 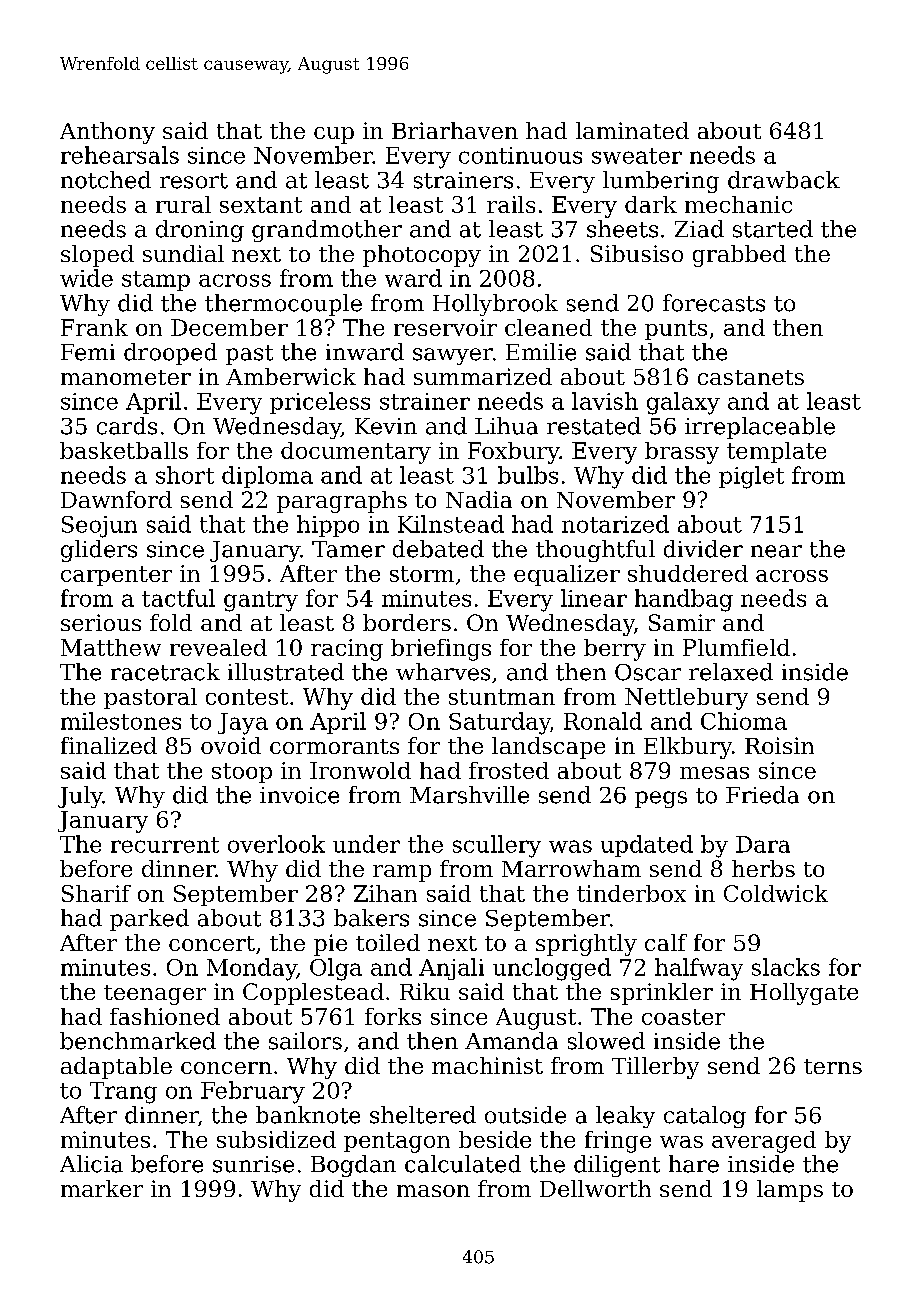 What do you see at coordinates (305, 1041) in the screenshot?
I see `sailors` at bounding box center [305, 1041].
